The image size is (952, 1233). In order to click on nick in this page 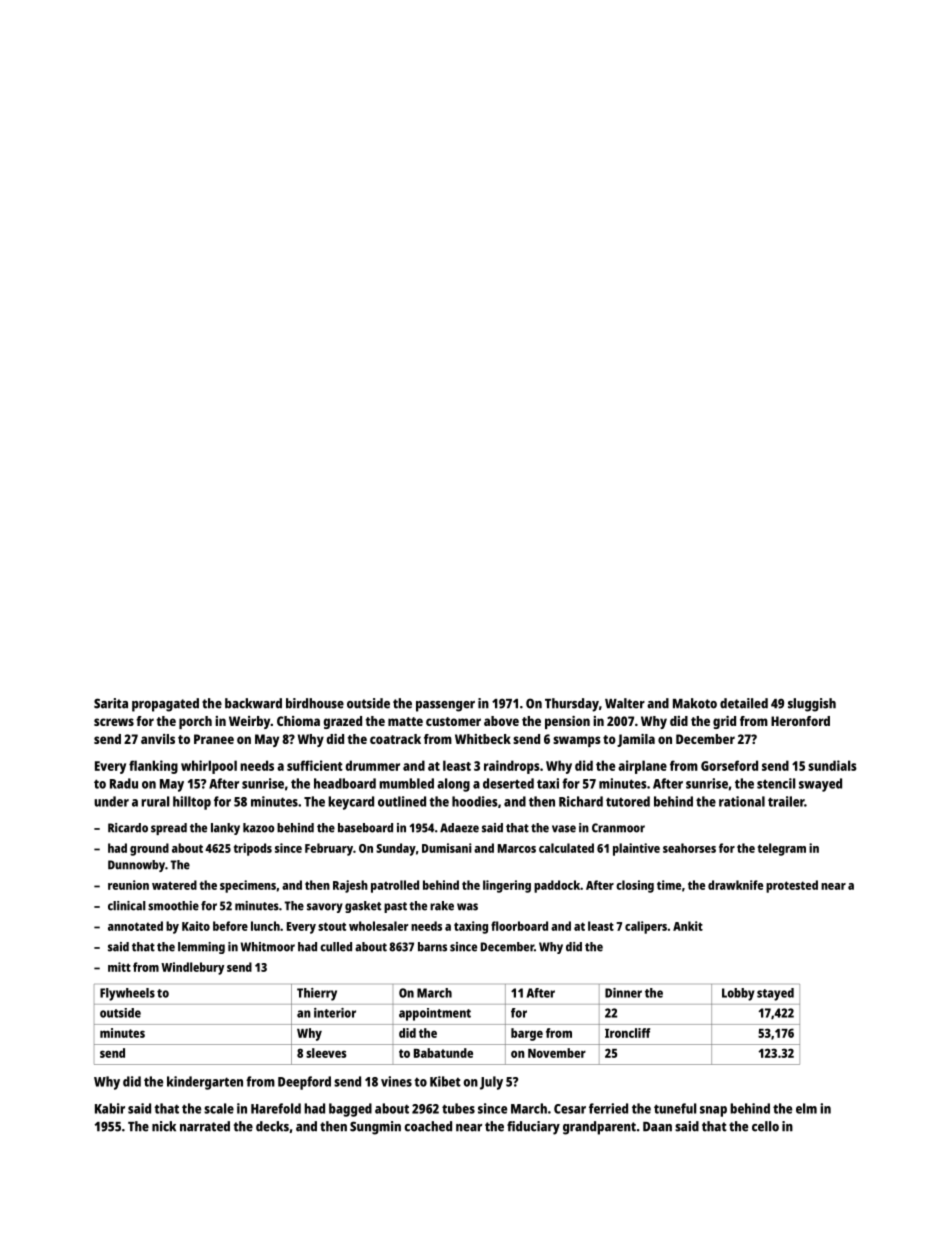, I will do `click(164, 1126)`.
